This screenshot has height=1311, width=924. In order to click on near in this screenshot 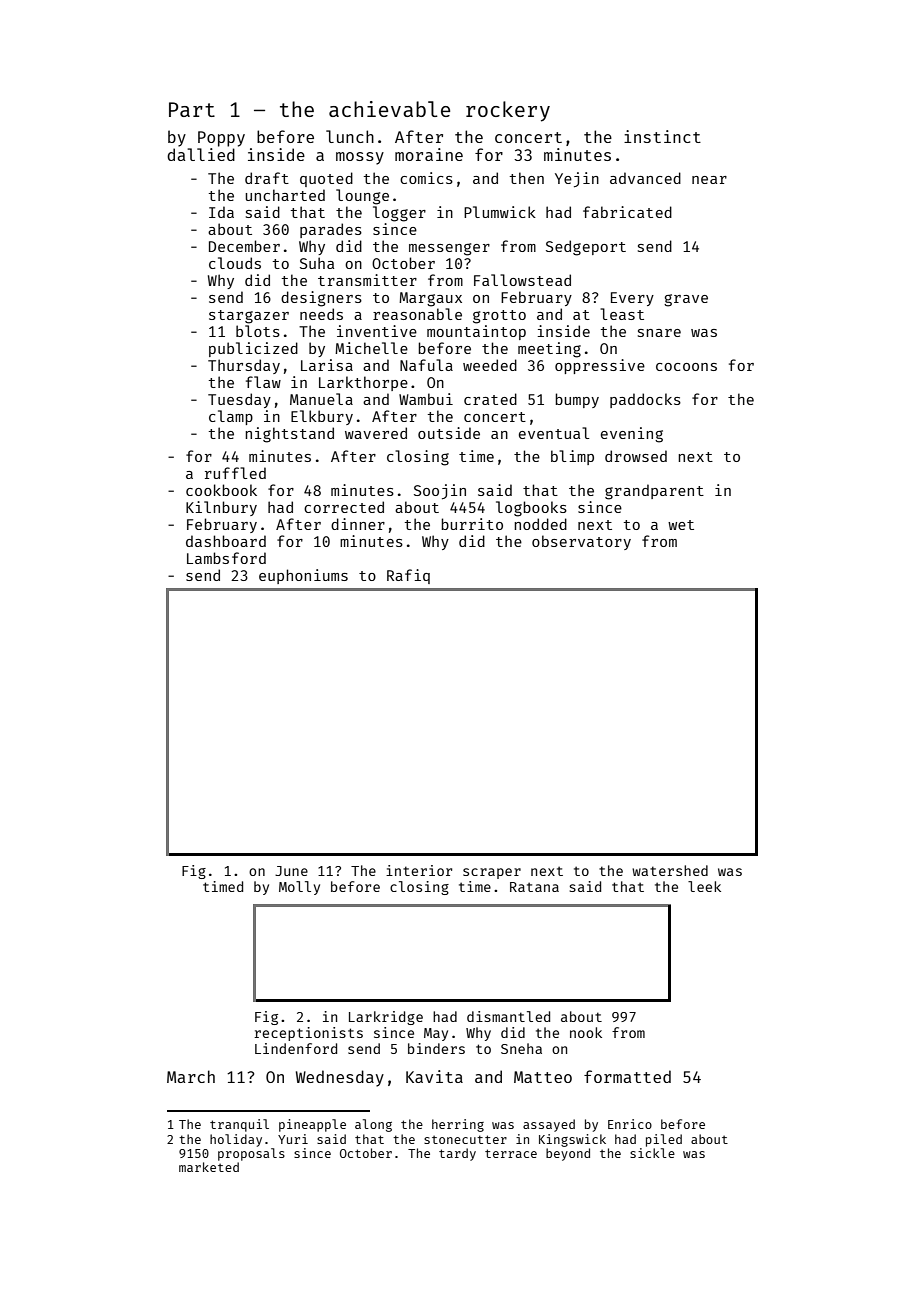, I will do `click(709, 180)`.
